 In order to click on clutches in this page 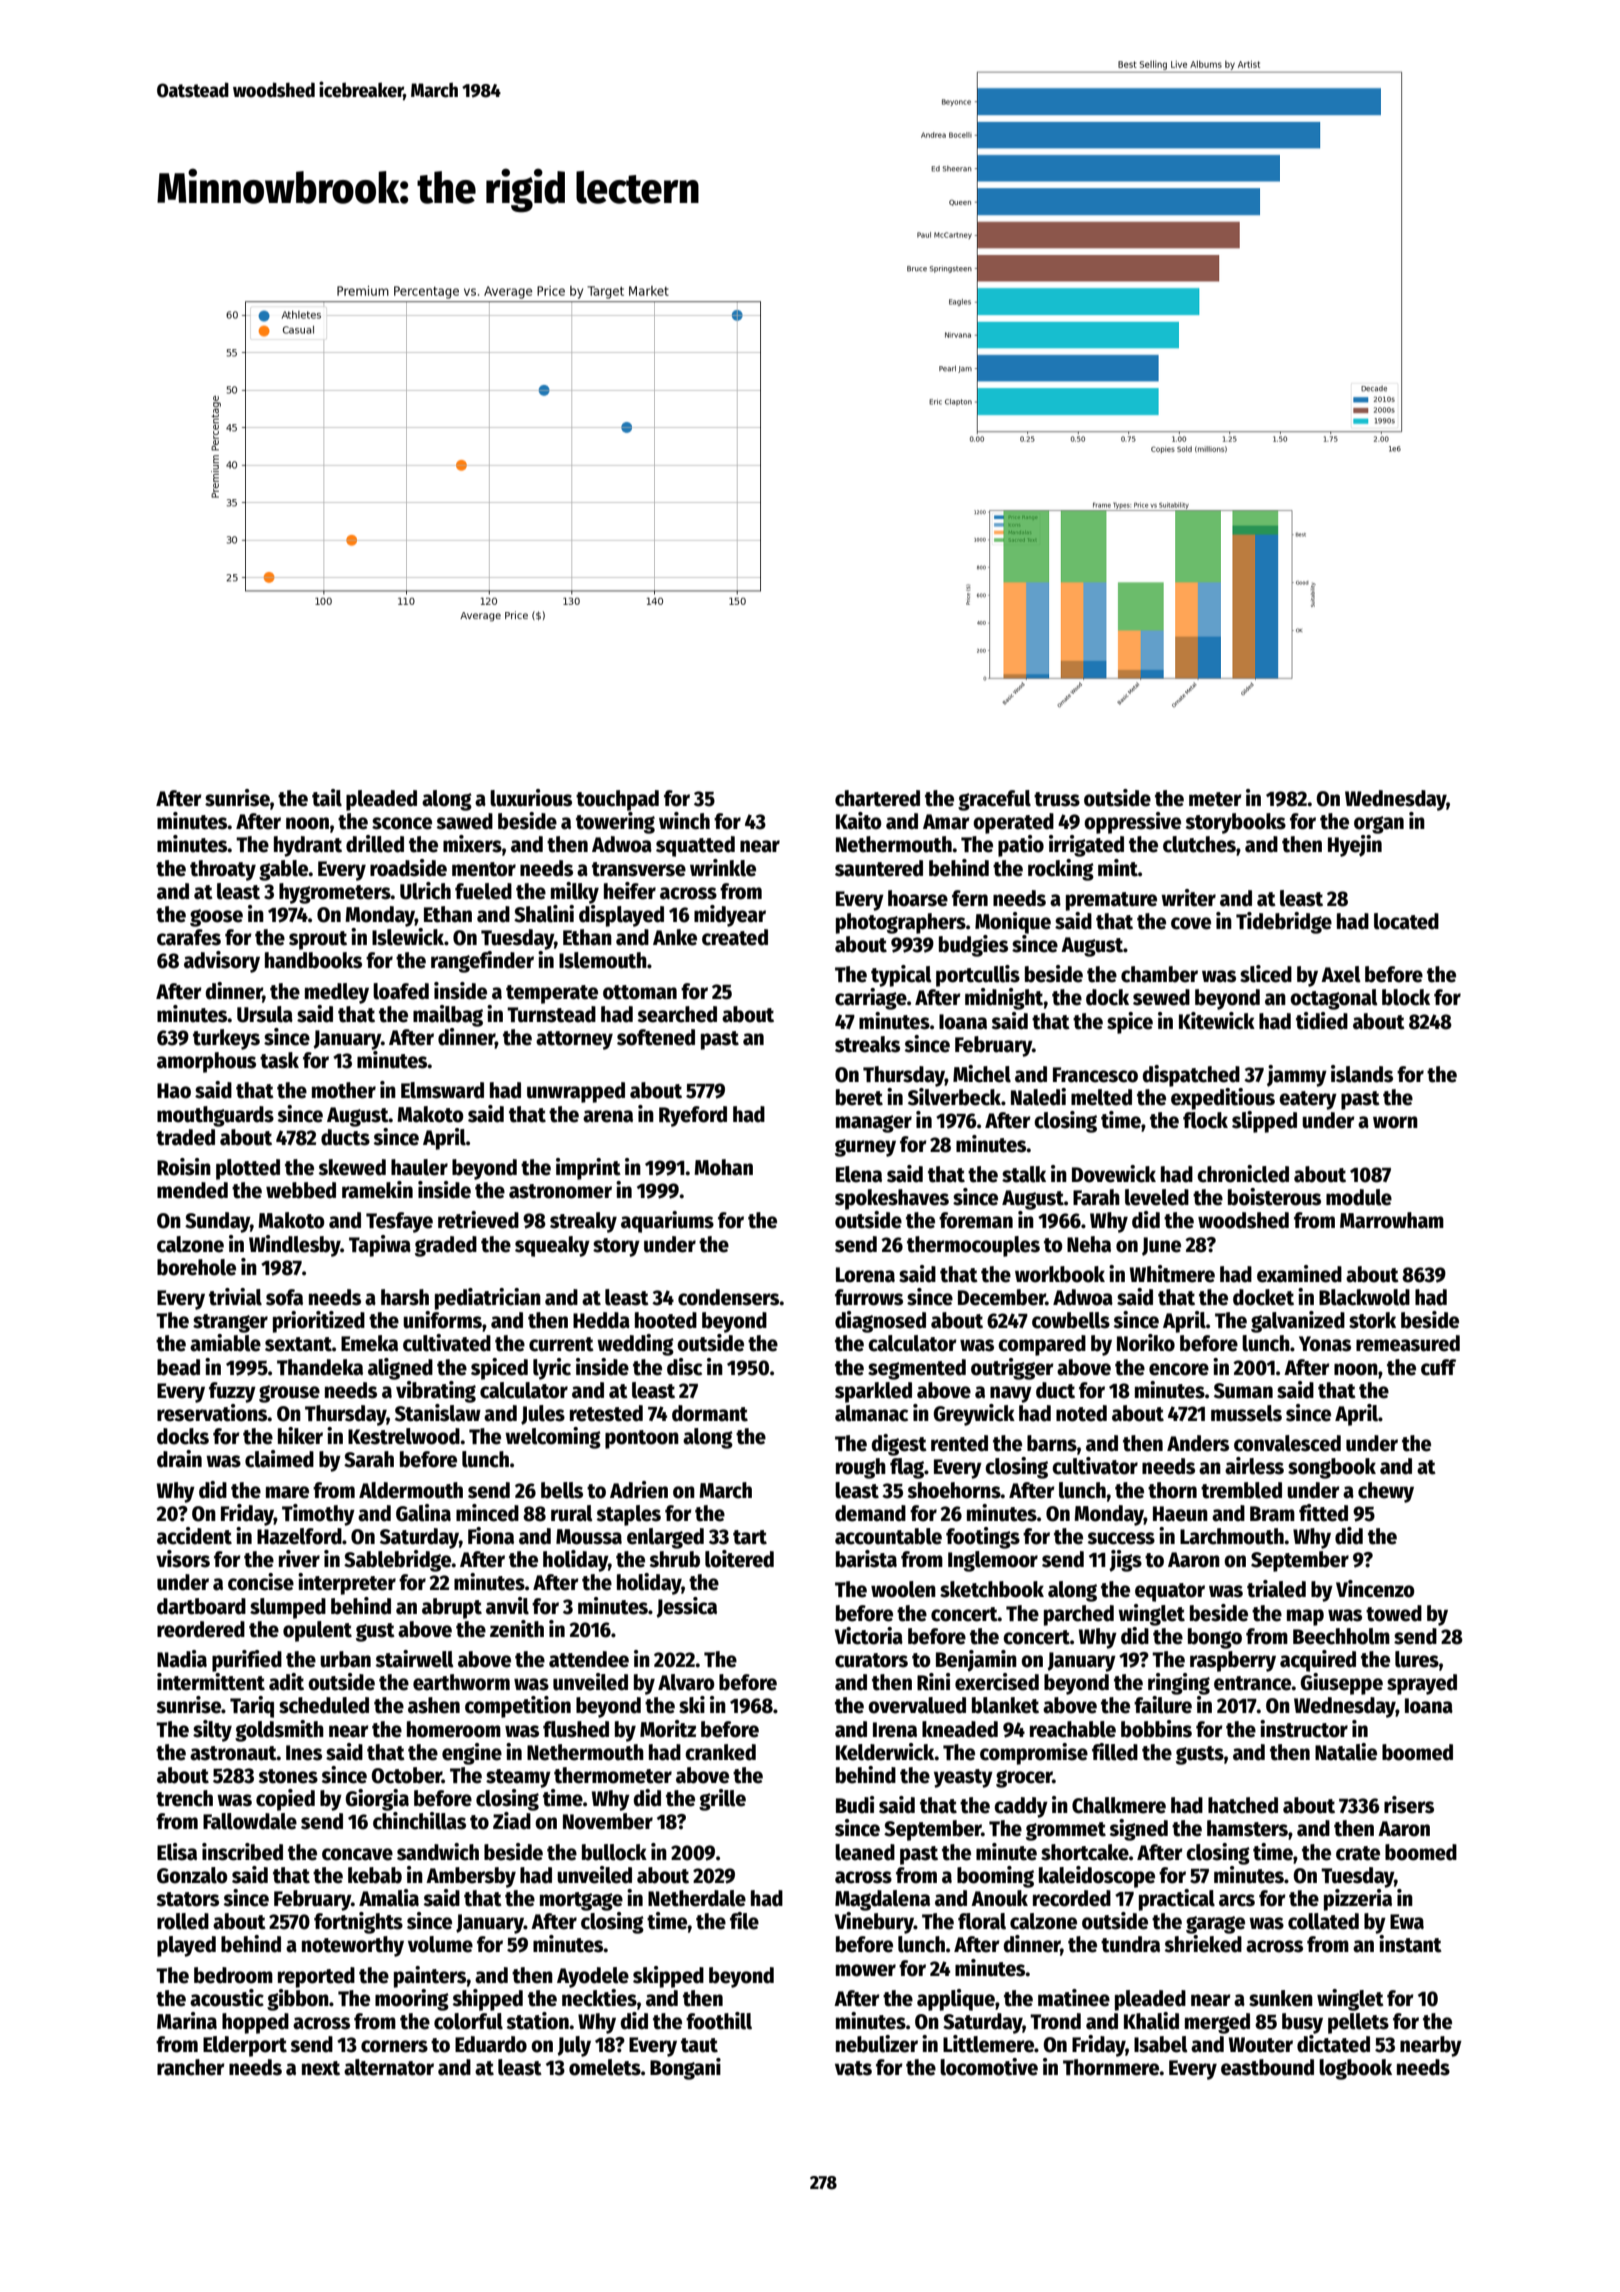, I will do `click(1199, 844)`.
